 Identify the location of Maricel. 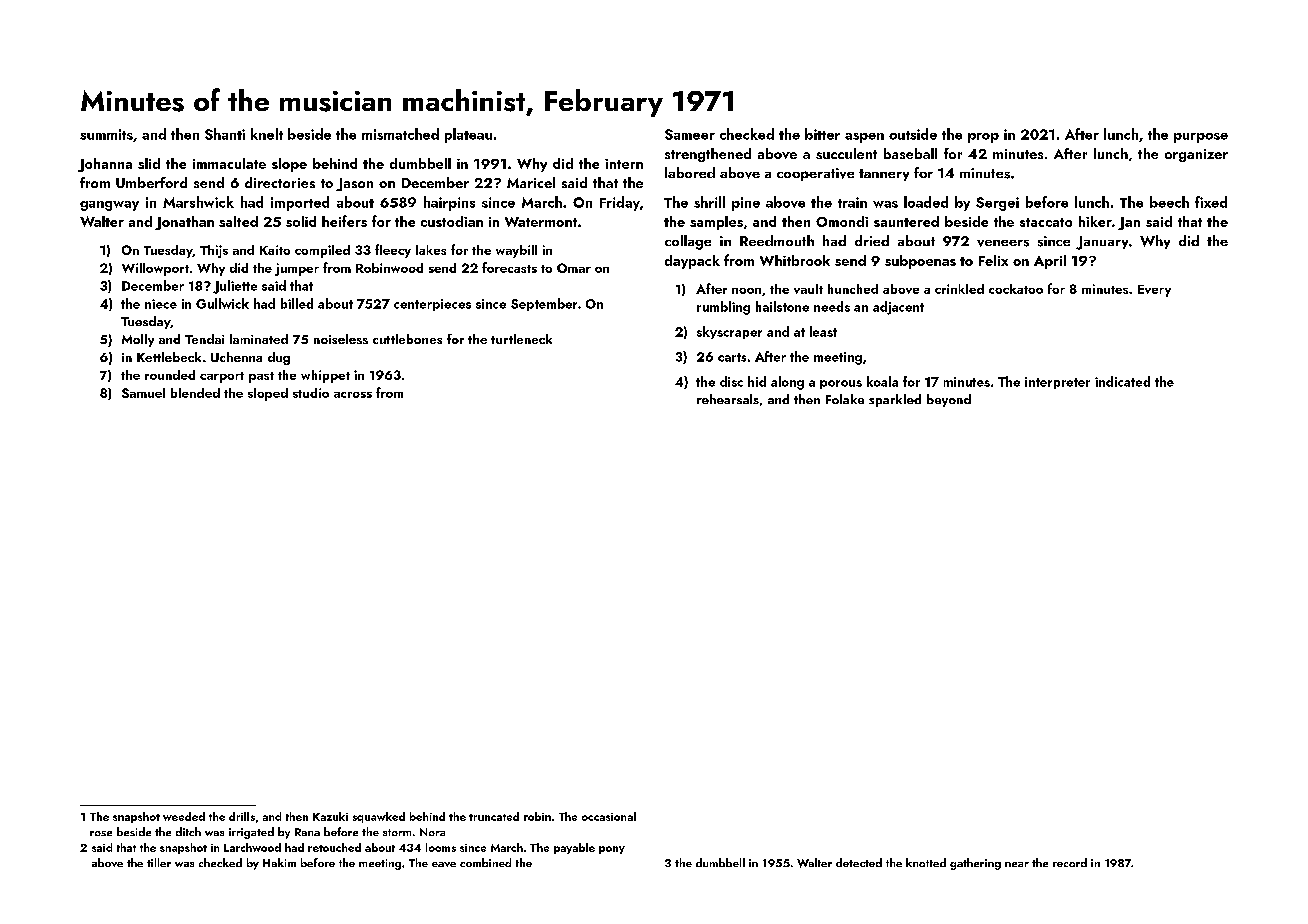
(531, 182).
